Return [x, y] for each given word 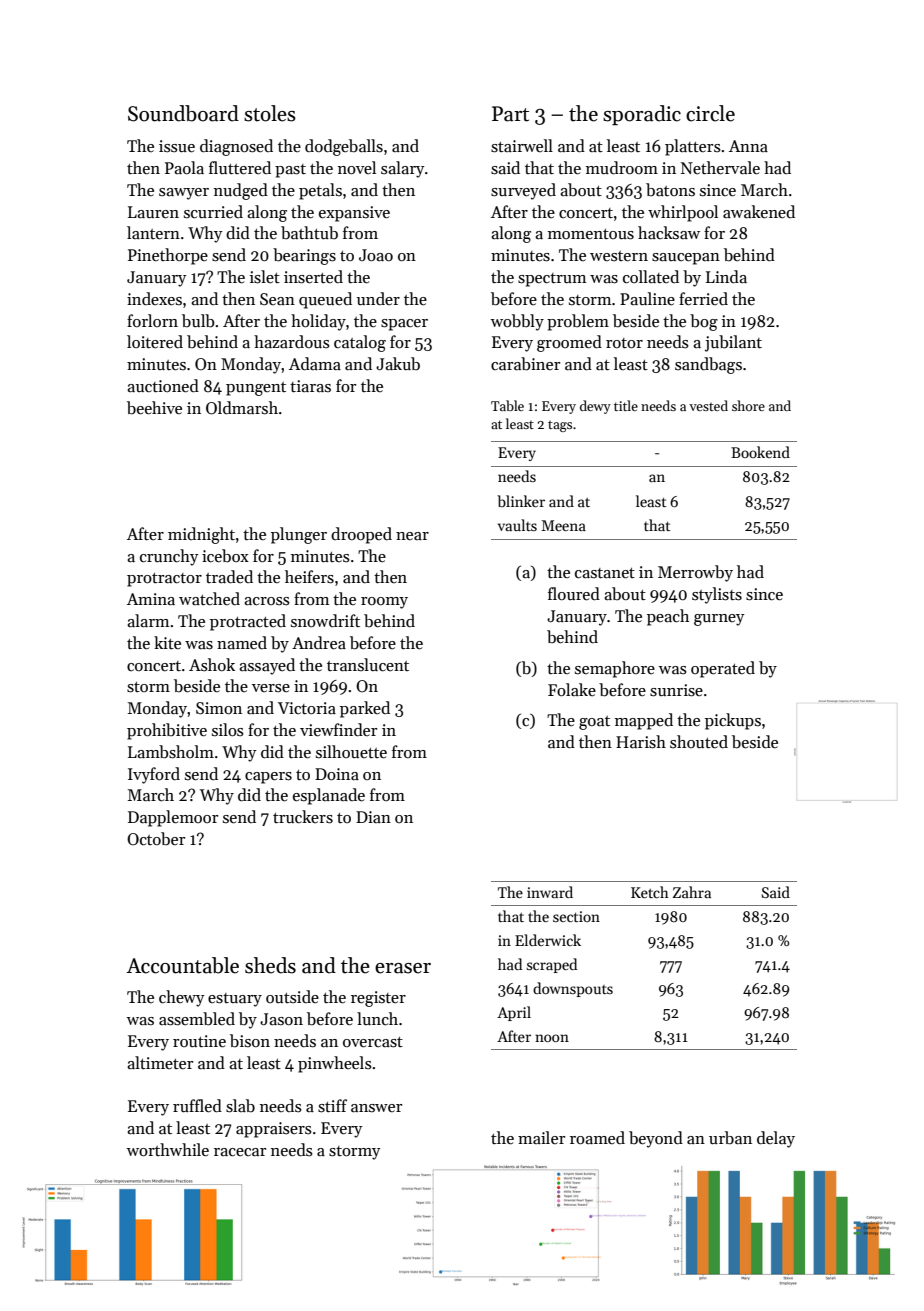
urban [730, 1138]
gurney [719, 620]
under [378, 299]
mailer [541, 1137]
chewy [182, 998]
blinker [521, 501]
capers [268, 778]
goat [594, 723]
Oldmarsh [242, 408]
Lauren [153, 212]
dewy [595, 407]
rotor [624, 343]
